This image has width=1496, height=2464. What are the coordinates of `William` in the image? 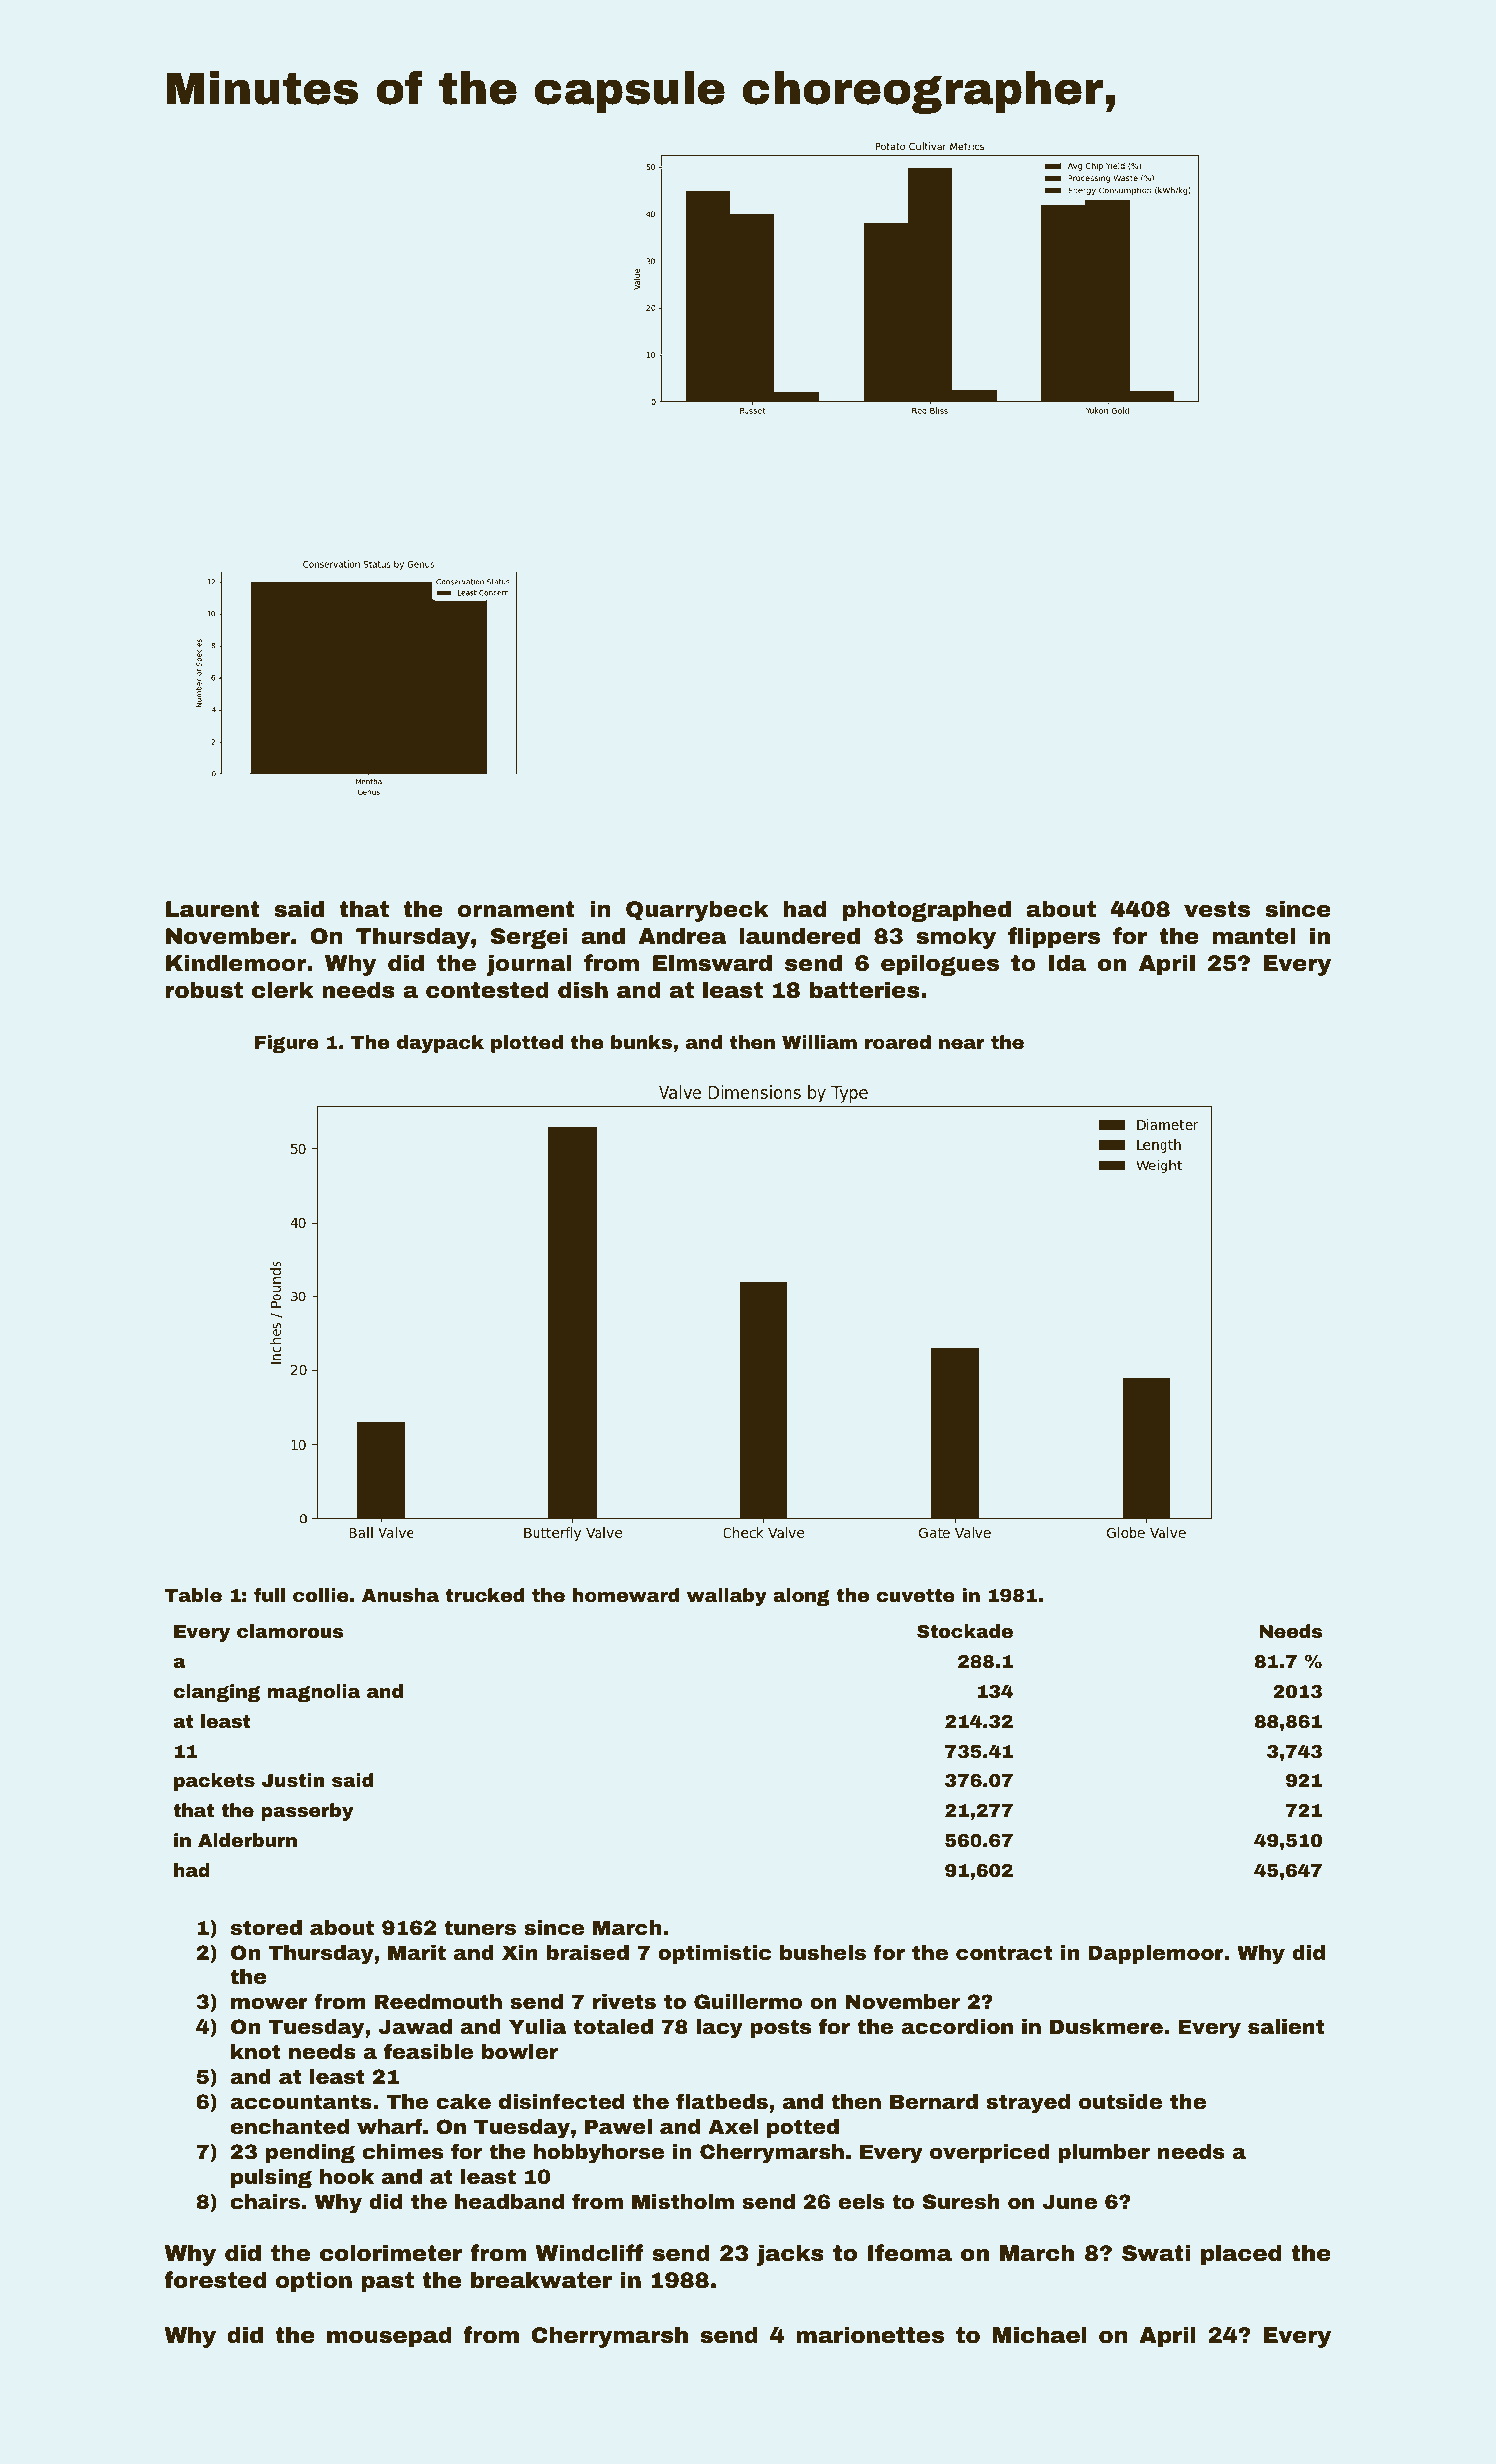 It's located at (819, 1042).
